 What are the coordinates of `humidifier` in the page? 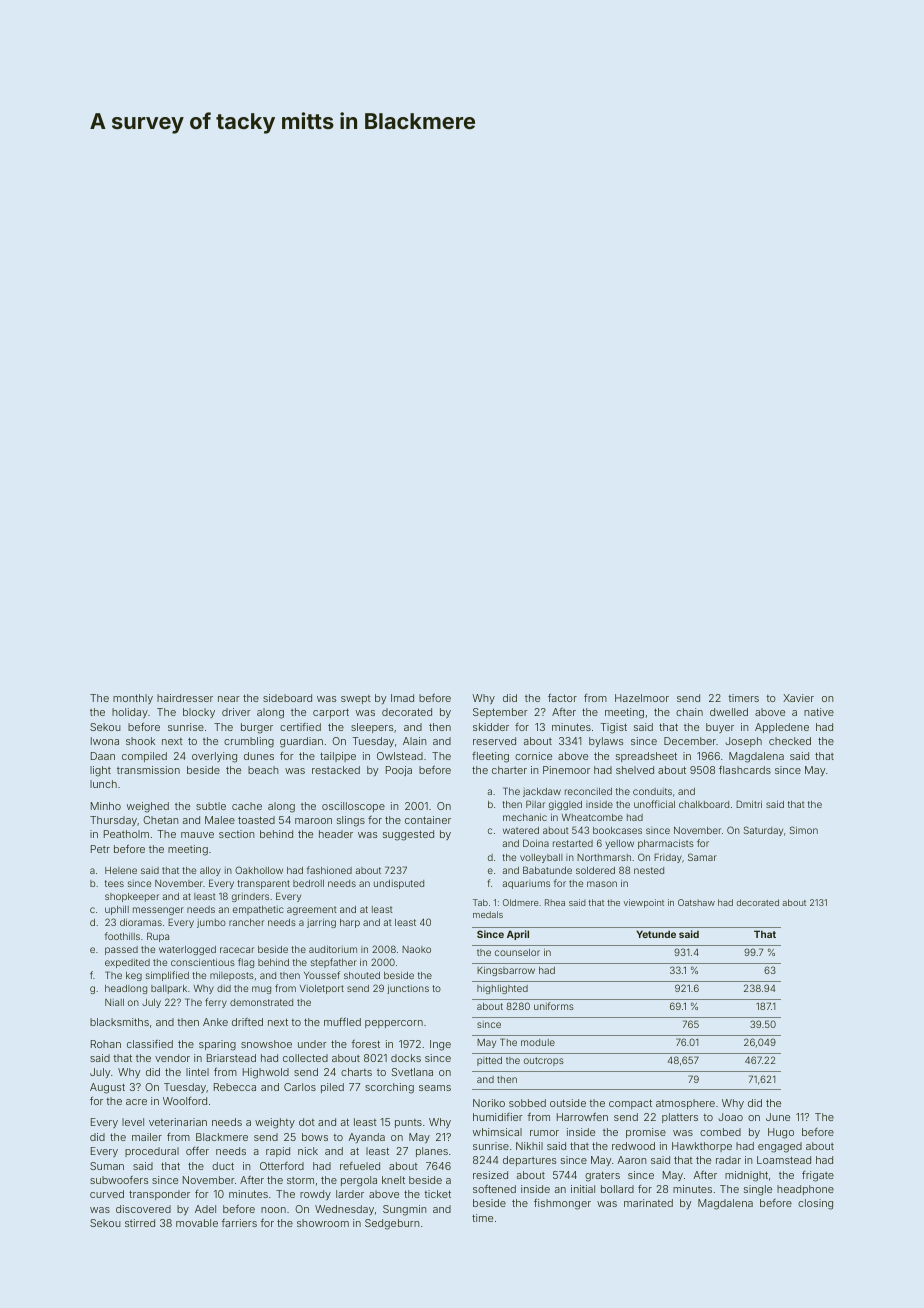 It's located at (498, 1117).
